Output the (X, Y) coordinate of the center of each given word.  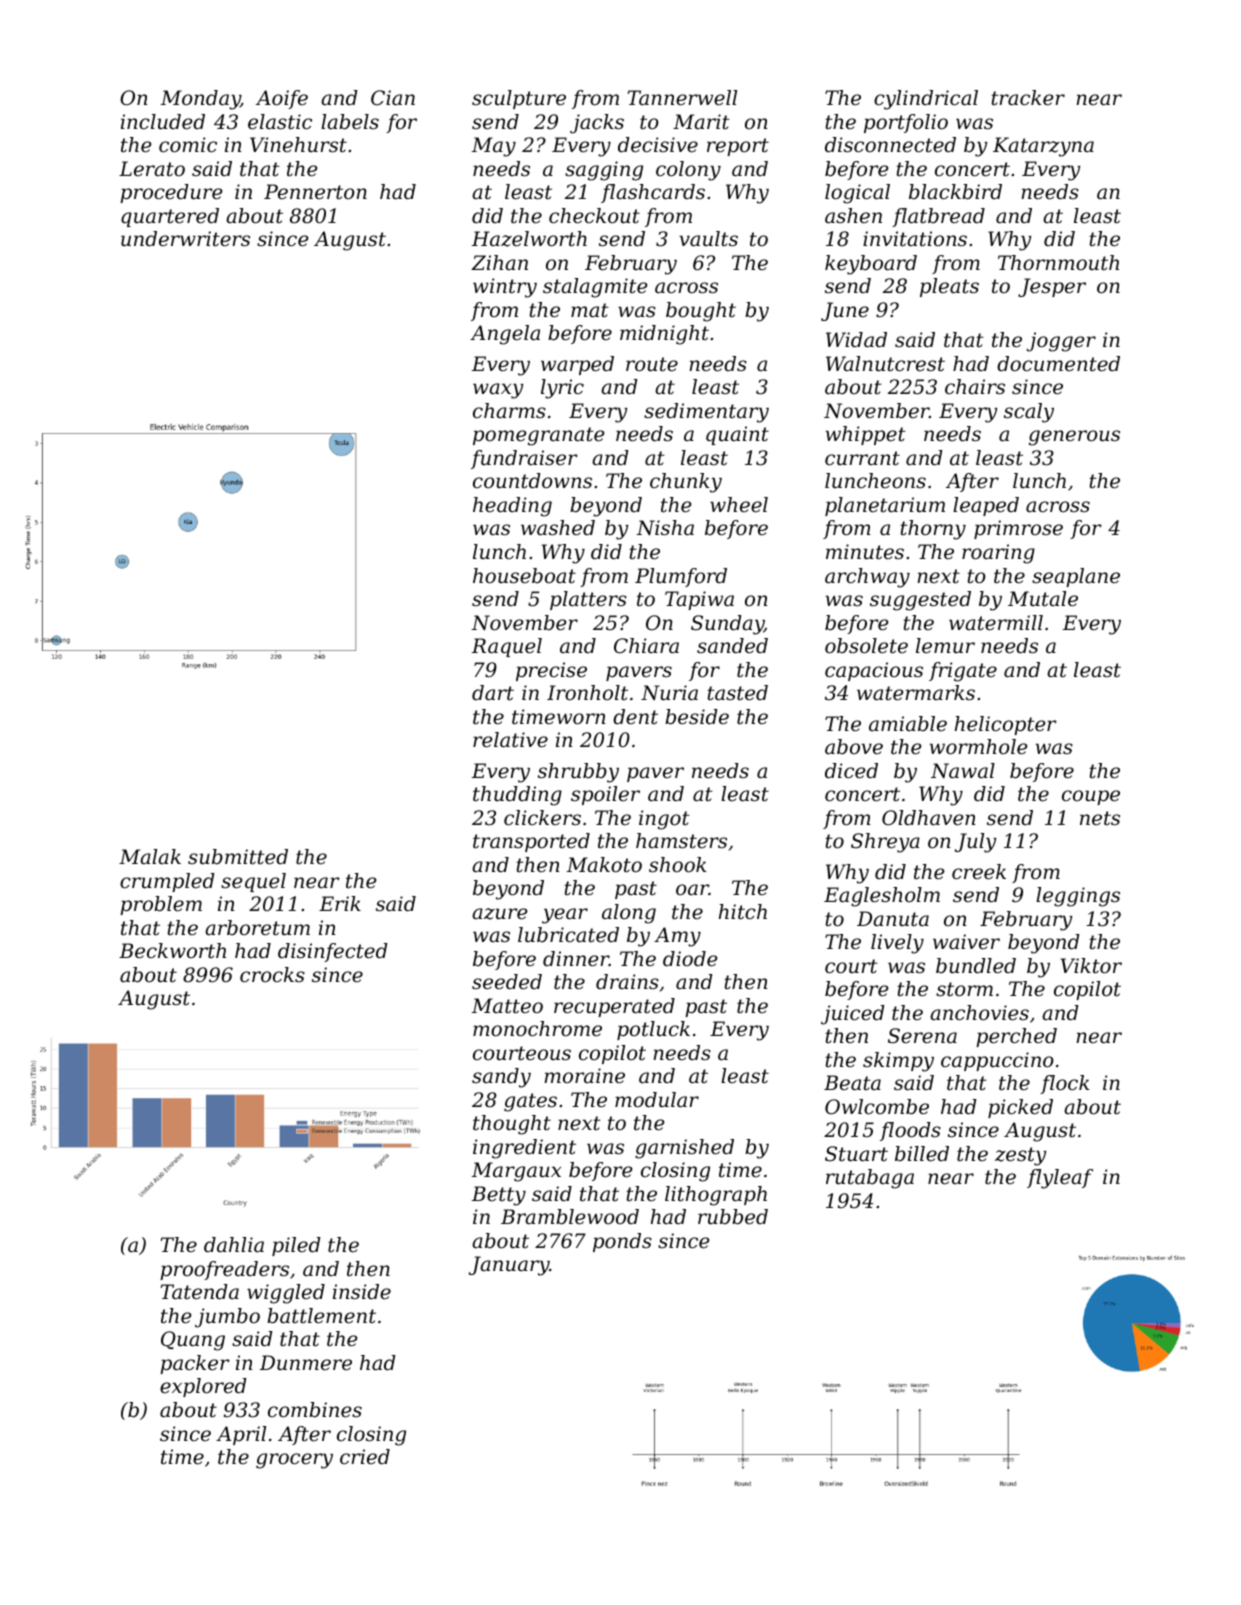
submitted (238, 857)
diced (851, 771)
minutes (865, 552)
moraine (584, 1075)
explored (203, 1387)
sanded (732, 646)
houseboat (524, 576)
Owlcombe (877, 1107)
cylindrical (926, 100)
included (163, 122)
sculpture (519, 99)
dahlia (234, 1245)
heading (512, 507)
